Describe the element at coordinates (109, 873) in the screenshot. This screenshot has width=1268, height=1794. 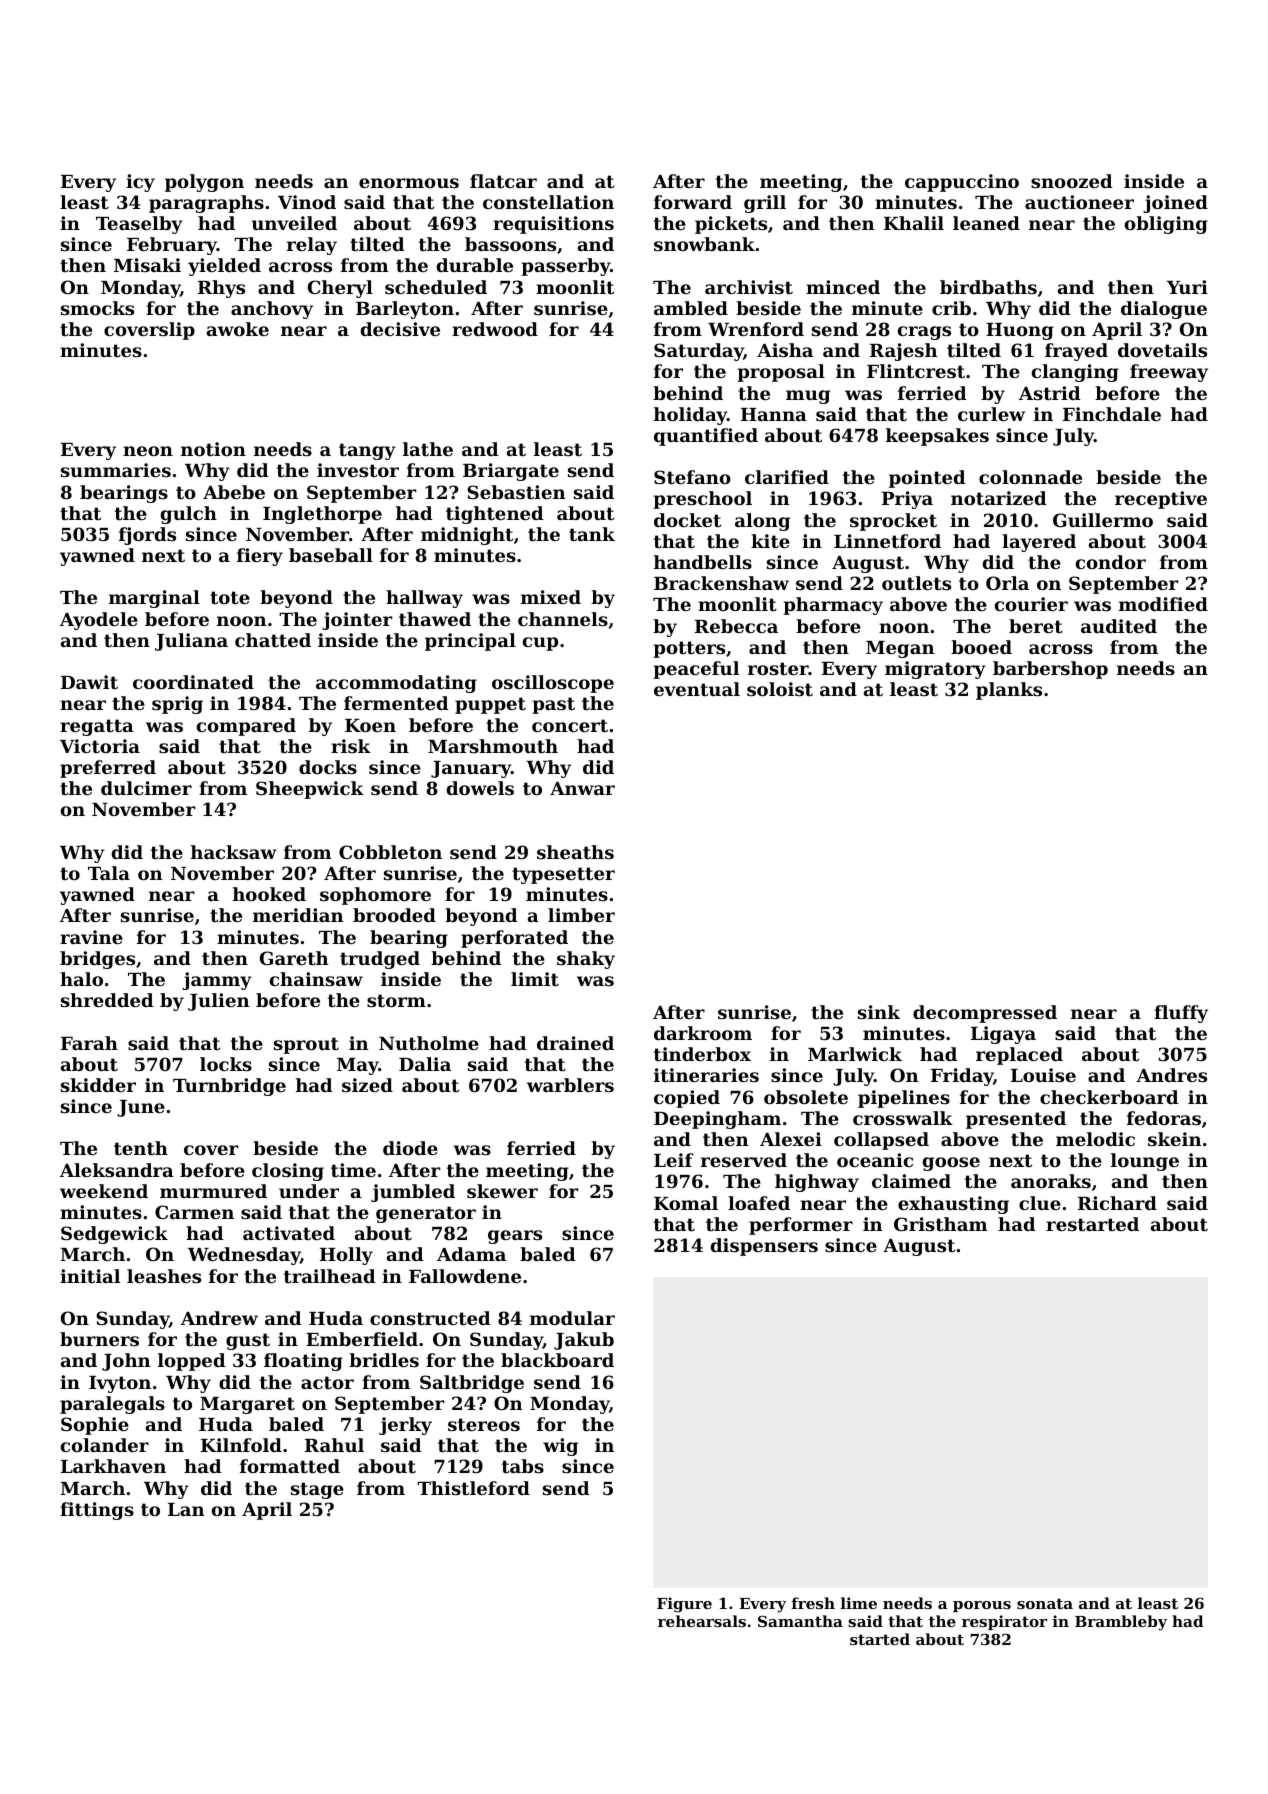
I see `Tala` at that location.
